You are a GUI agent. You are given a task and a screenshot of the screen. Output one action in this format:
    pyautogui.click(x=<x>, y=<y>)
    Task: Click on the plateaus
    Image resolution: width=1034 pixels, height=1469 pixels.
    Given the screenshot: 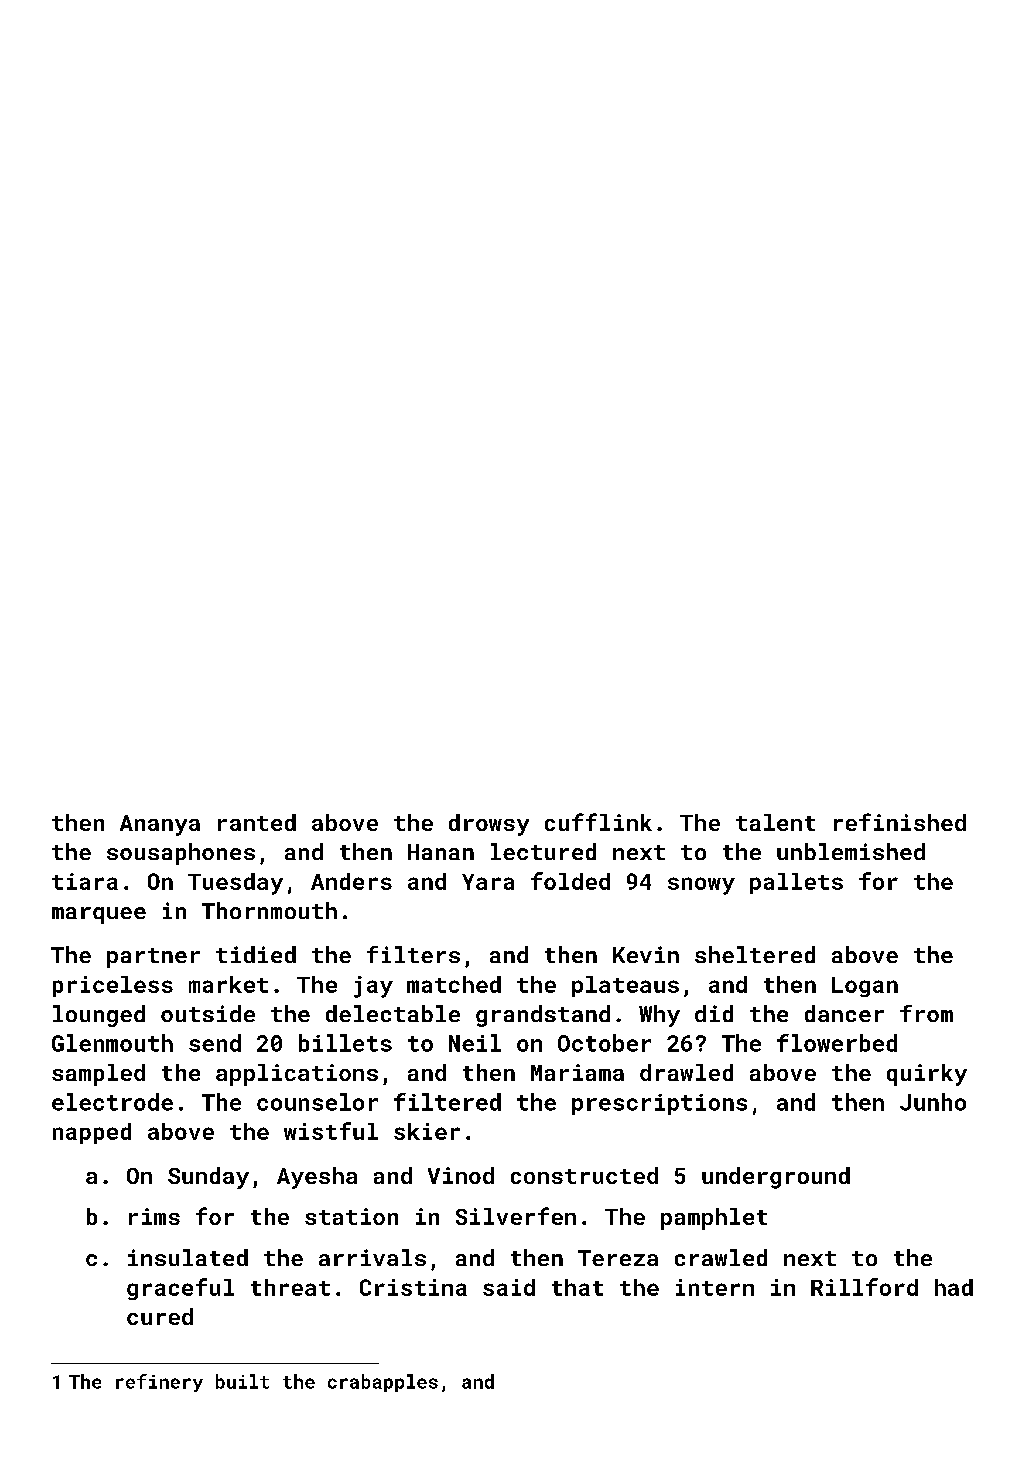 What is the action you would take?
    pyautogui.click(x=625, y=986)
